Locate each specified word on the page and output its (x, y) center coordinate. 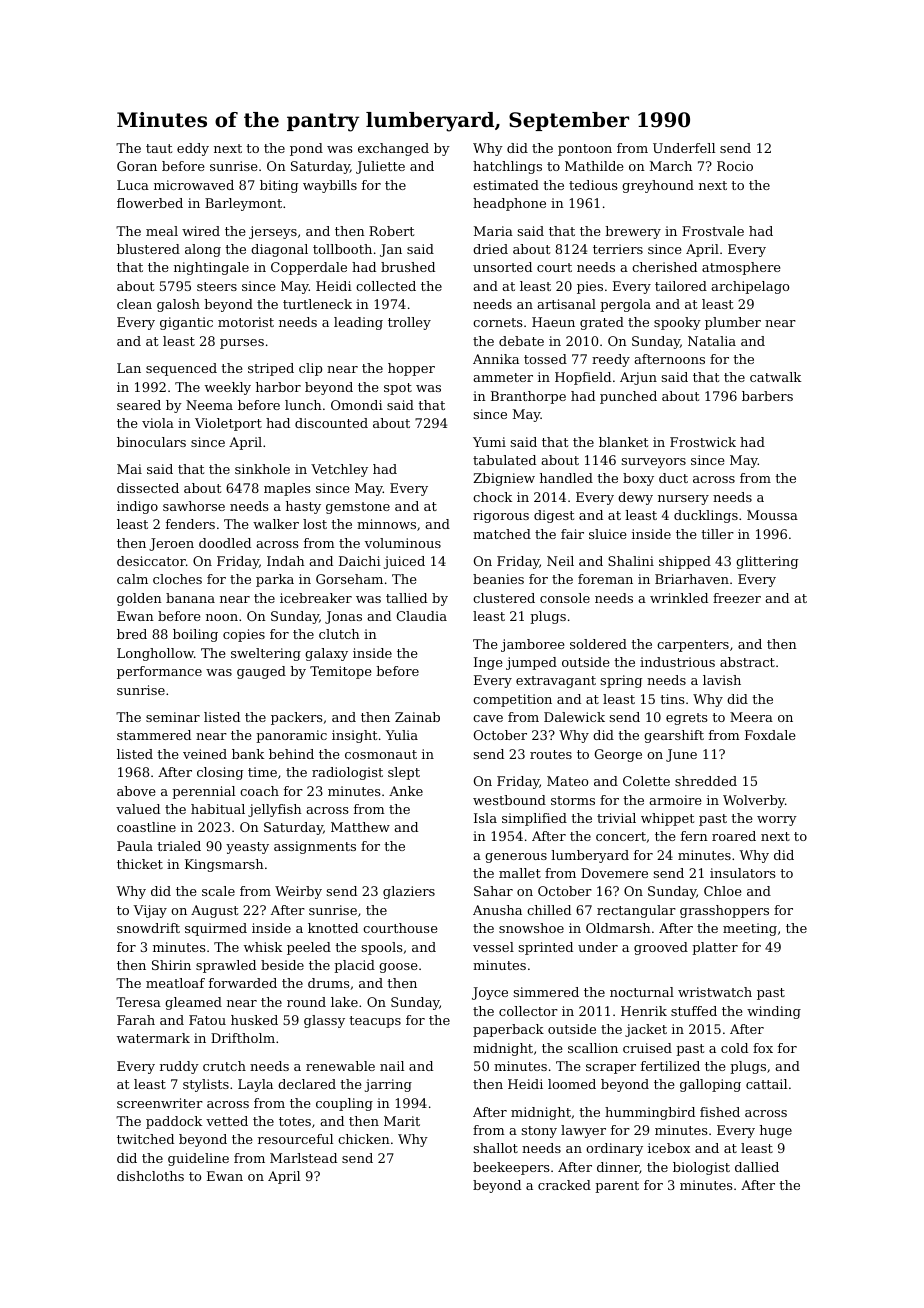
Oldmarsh (618, 928)
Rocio (735, 166)
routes (551, 754)
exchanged (393, 149)
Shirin (171, 965)
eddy (193, 149)
